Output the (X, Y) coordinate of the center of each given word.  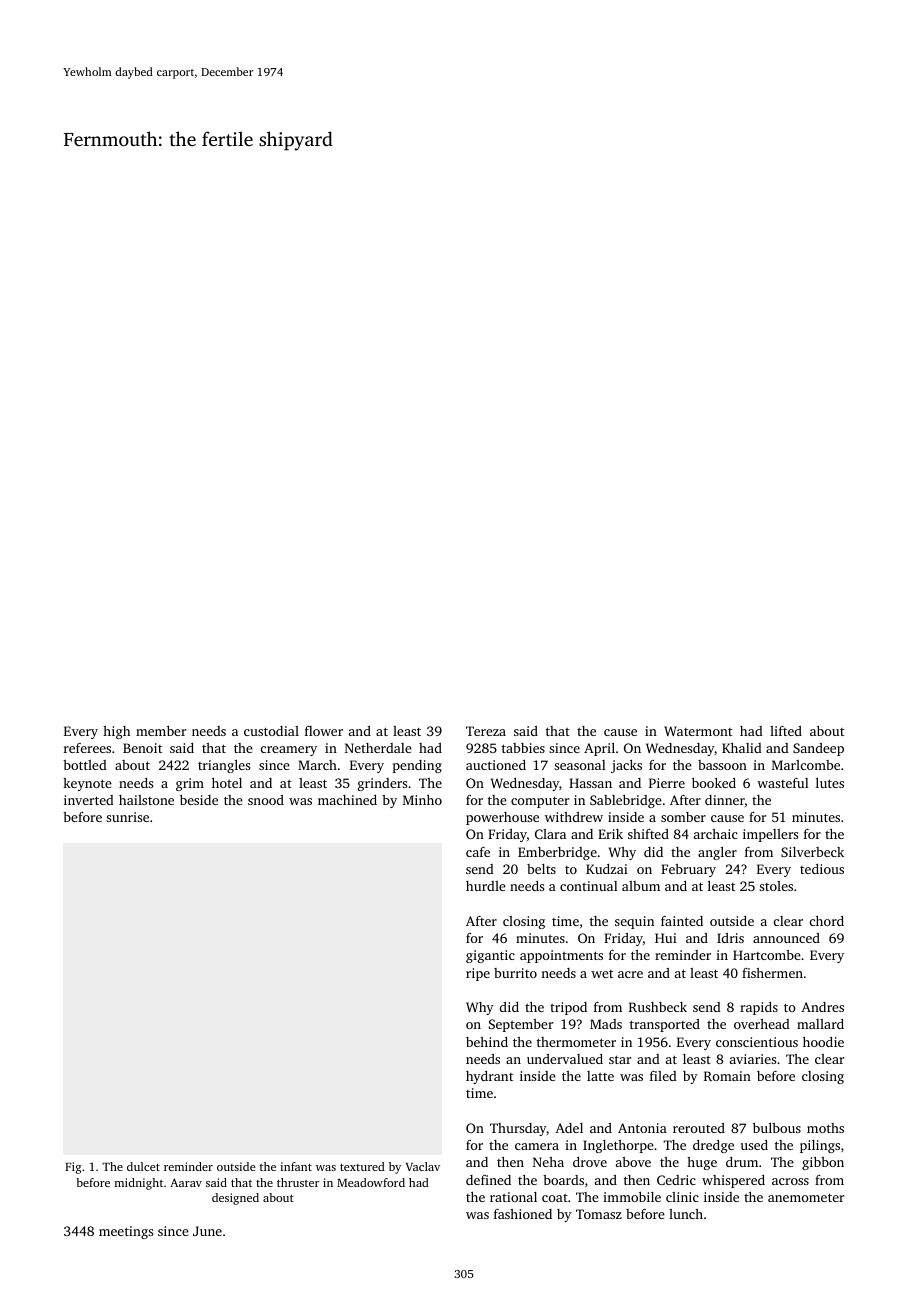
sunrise (127, 817)
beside (199, 800)
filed (663, 1076)
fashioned (523, 1214)
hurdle (486, 886)
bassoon (722, 765)
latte (600, 1076)
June (207, 1231)
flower (324, 731)
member (161, 731)
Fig (73, 1168)
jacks (626, 766)
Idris (730, 938)
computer (540, 802)
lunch (686, 1214)
